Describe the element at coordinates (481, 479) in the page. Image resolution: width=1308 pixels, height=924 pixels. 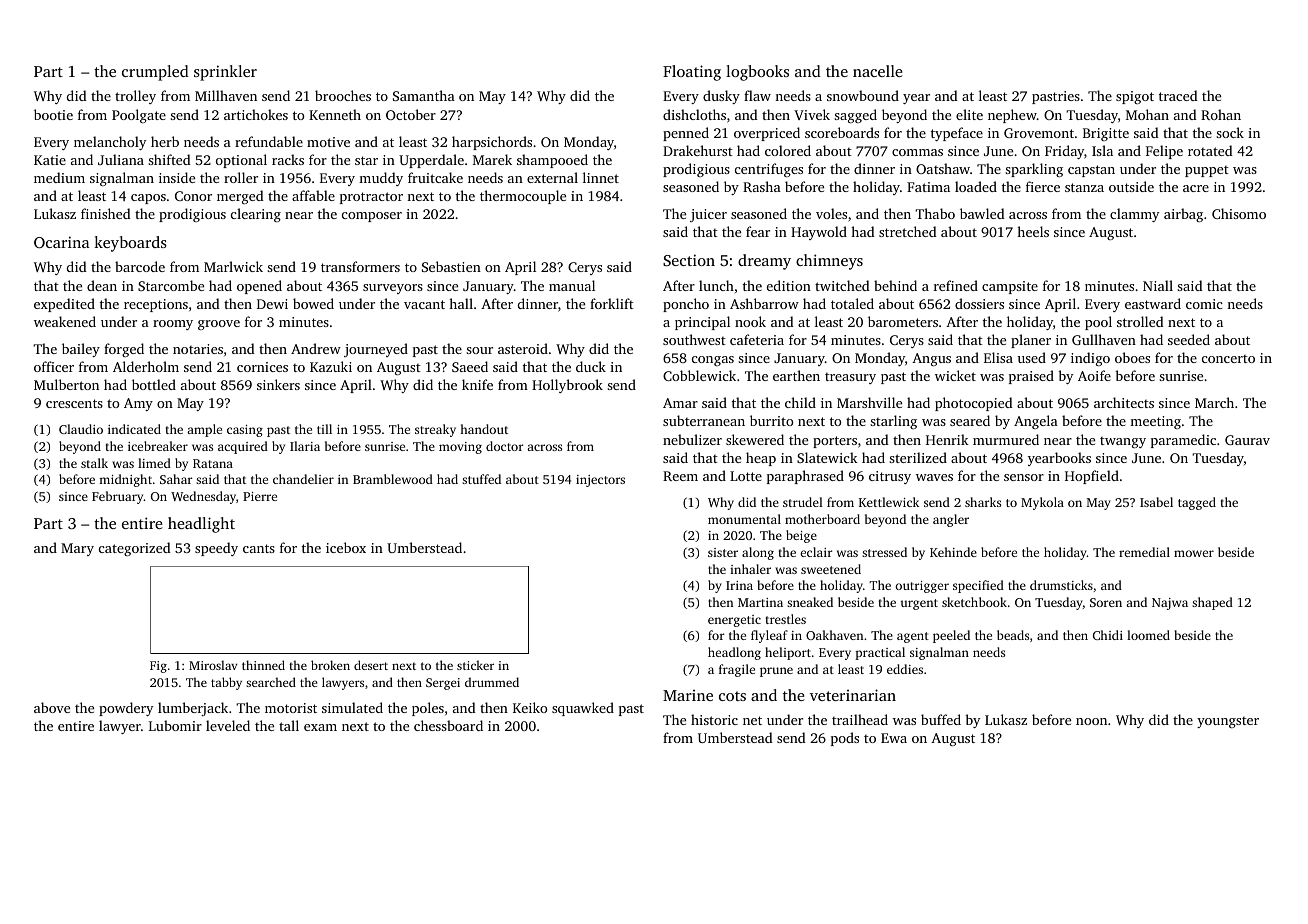
I see `stuffed` at that location.
